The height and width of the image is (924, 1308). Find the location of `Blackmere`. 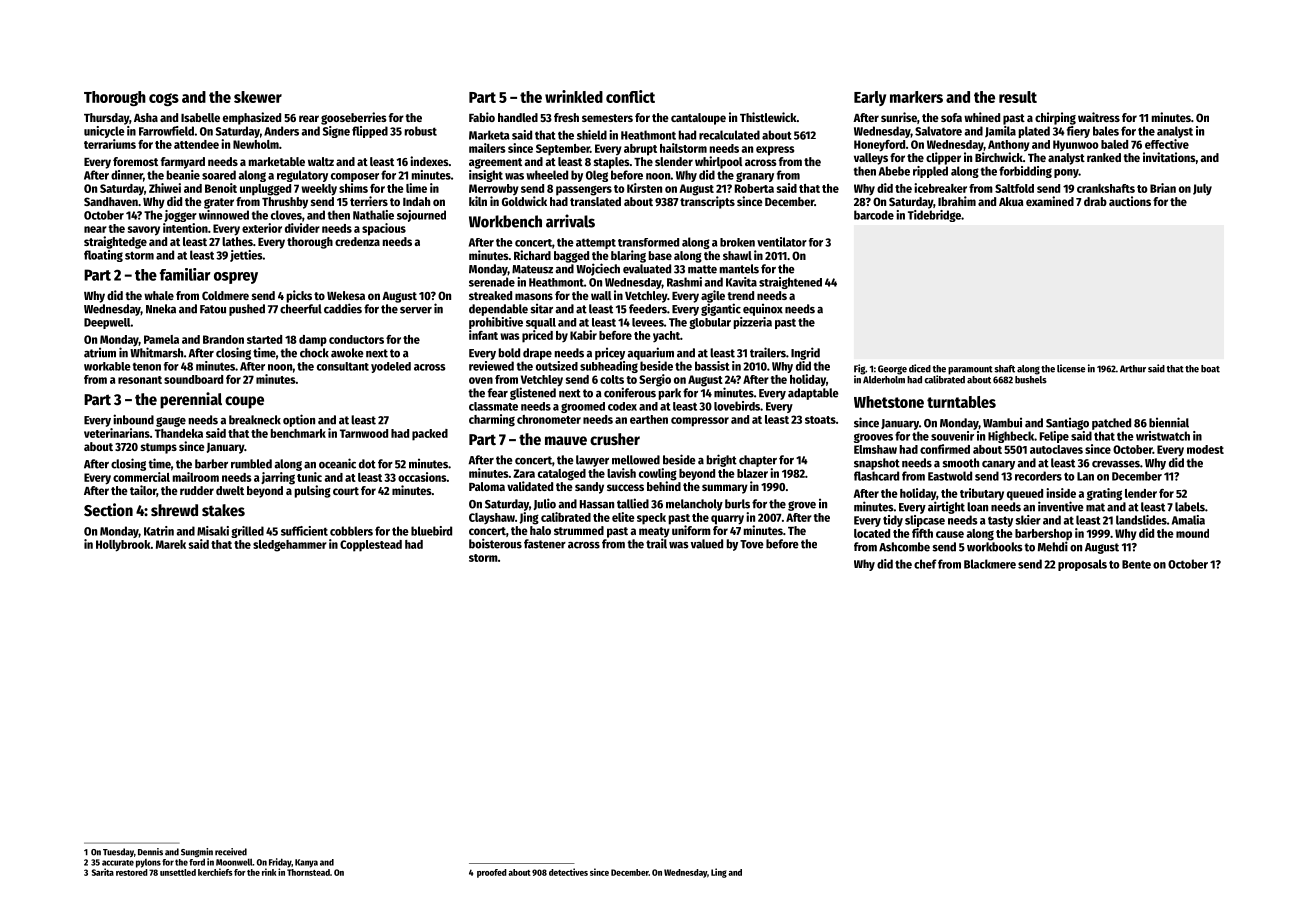

Blackmere is located at coordinates (990, 564).
